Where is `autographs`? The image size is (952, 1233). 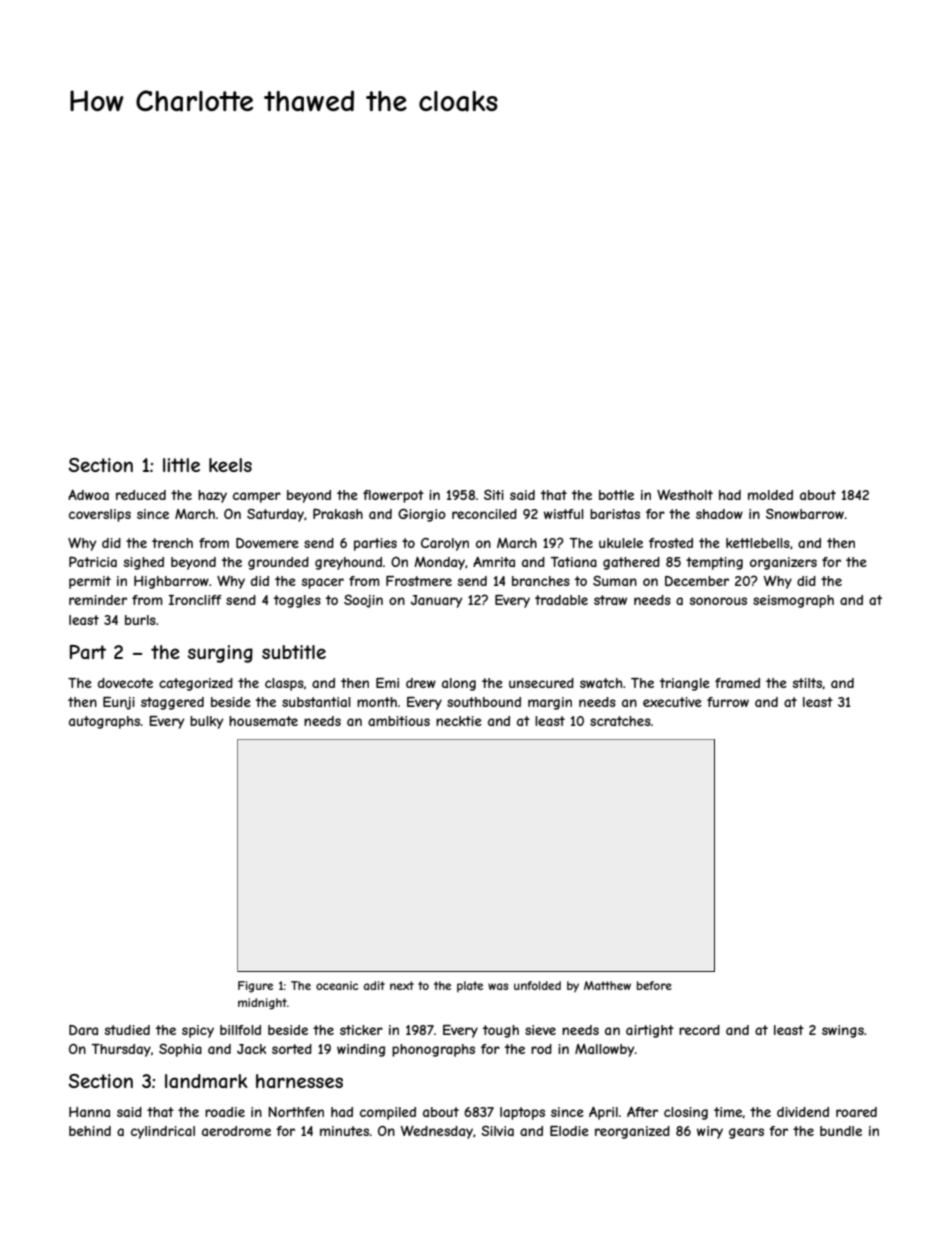 autographs is located at coordinates (104, 722).
